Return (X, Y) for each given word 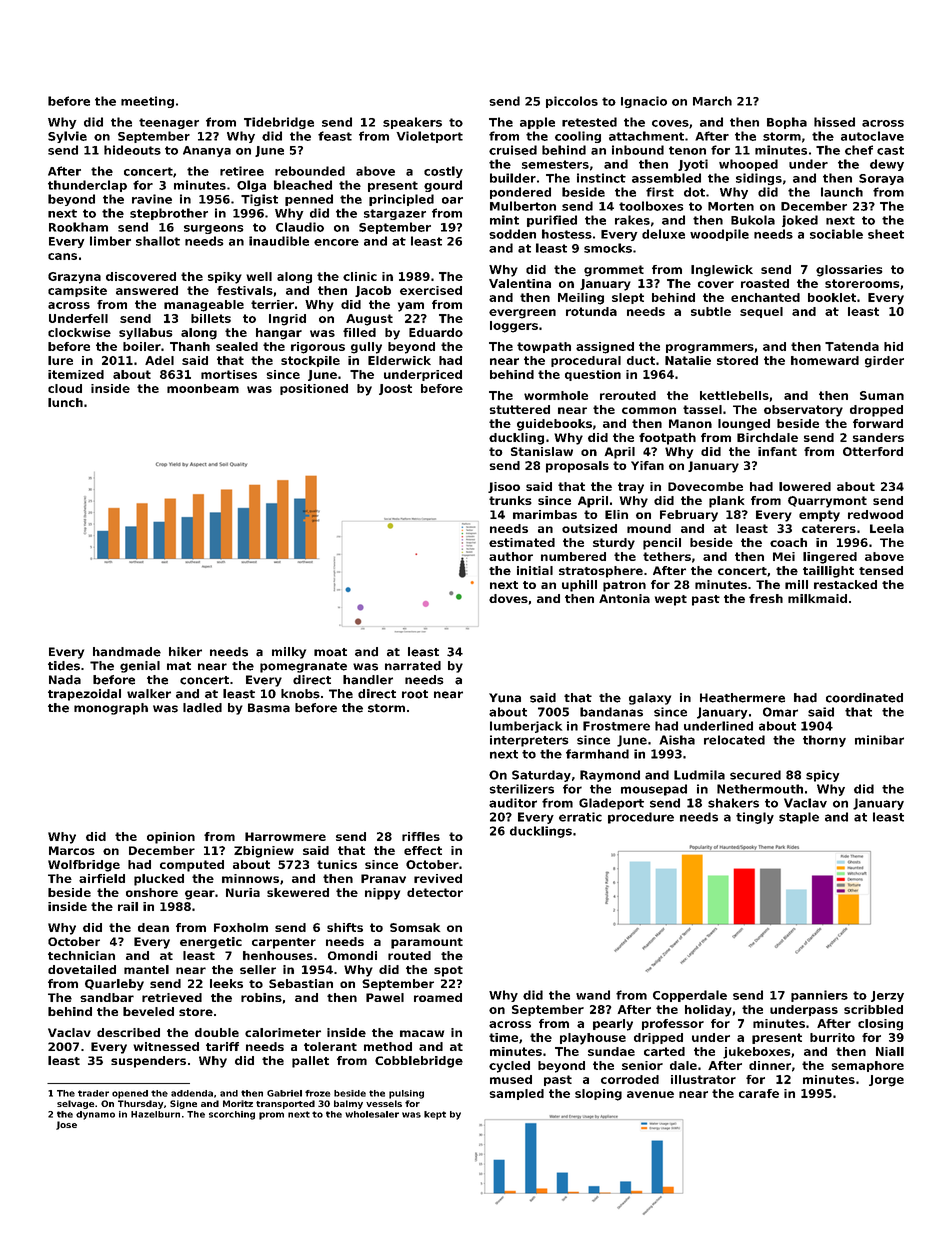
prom (271, 1116)
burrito (832, 1037)
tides (64, 666)
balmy (348, 1104)
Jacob (373, 291)
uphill (579, 586)
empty (819, 516)
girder (884, 362)
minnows (250, 878)
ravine (152, 199)
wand (593, 995)
